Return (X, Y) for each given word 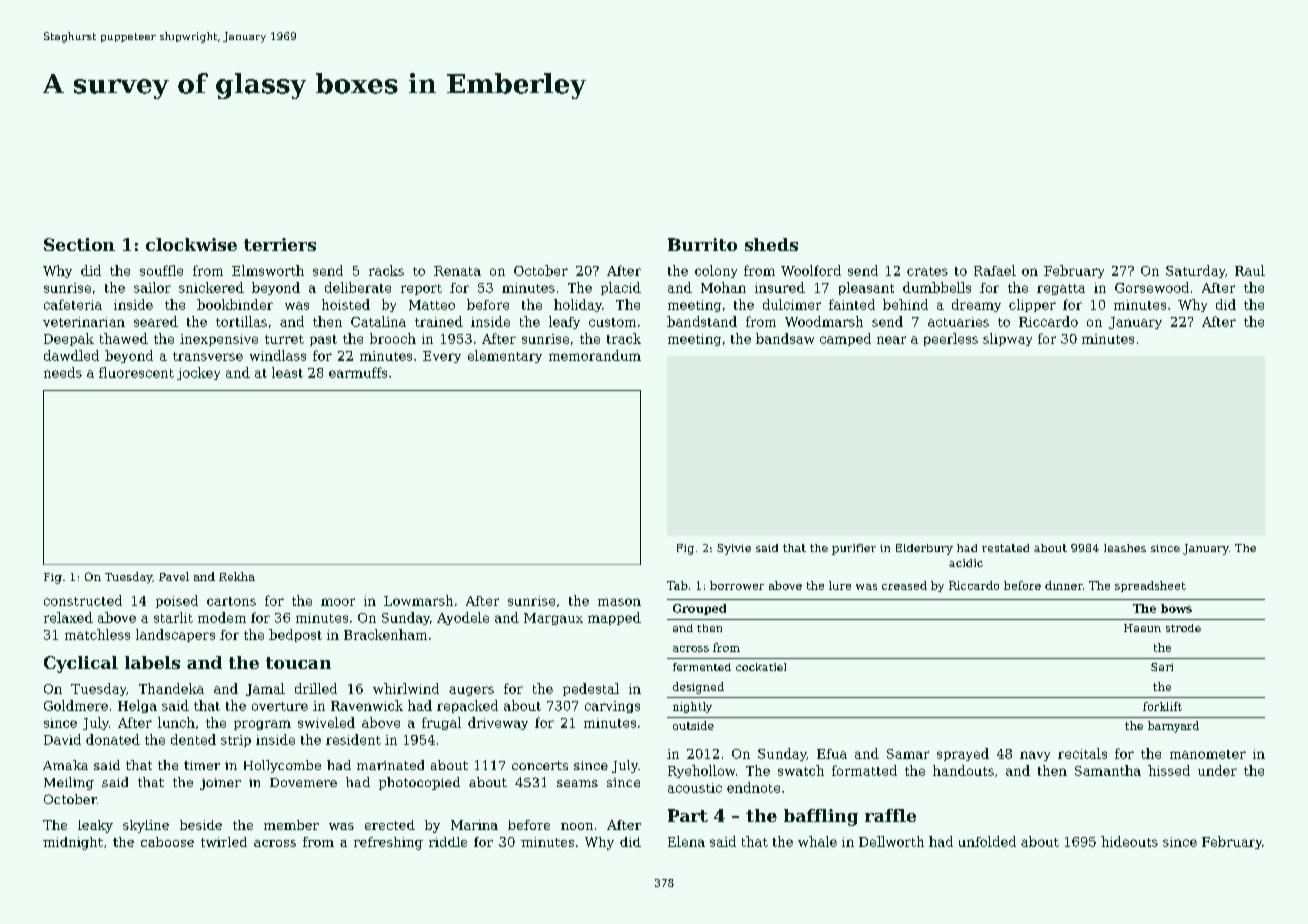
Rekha (237, 576)
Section (79, 244)
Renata (457, 271)
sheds (771, 244)
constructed (83, 600)
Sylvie (734, 549)
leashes (1125, 548)
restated (1005, 548)
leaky (95, 826)
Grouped (699, 609)
